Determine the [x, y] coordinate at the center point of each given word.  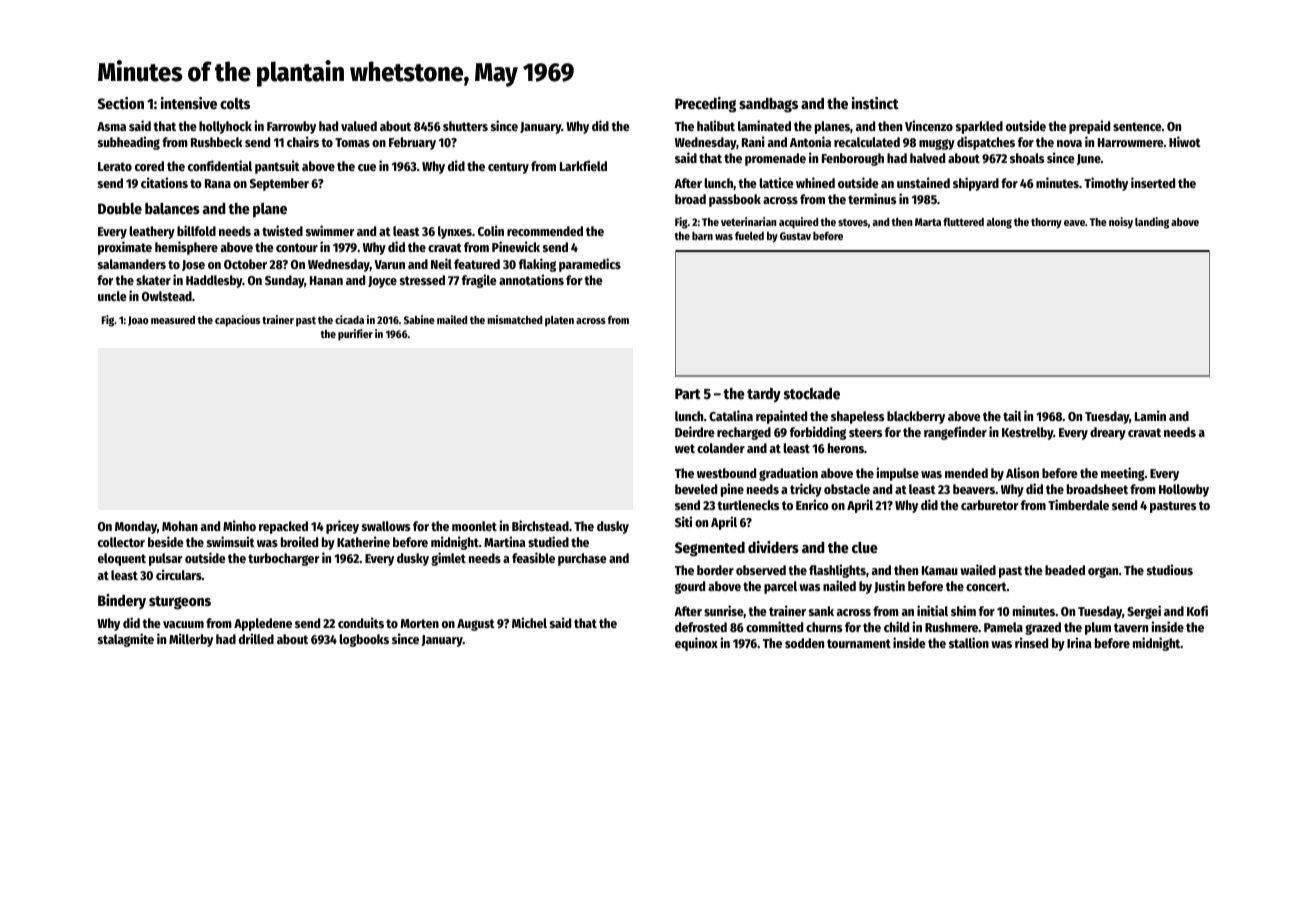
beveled [696, 489]
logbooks [364, 640]
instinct [875, 103]
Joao [138, 321]
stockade [812, 393]
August [476, 625]
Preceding [705, 105]
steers [865, 432]
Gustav [795, 236]
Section [121, 103]
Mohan [180, 526]
